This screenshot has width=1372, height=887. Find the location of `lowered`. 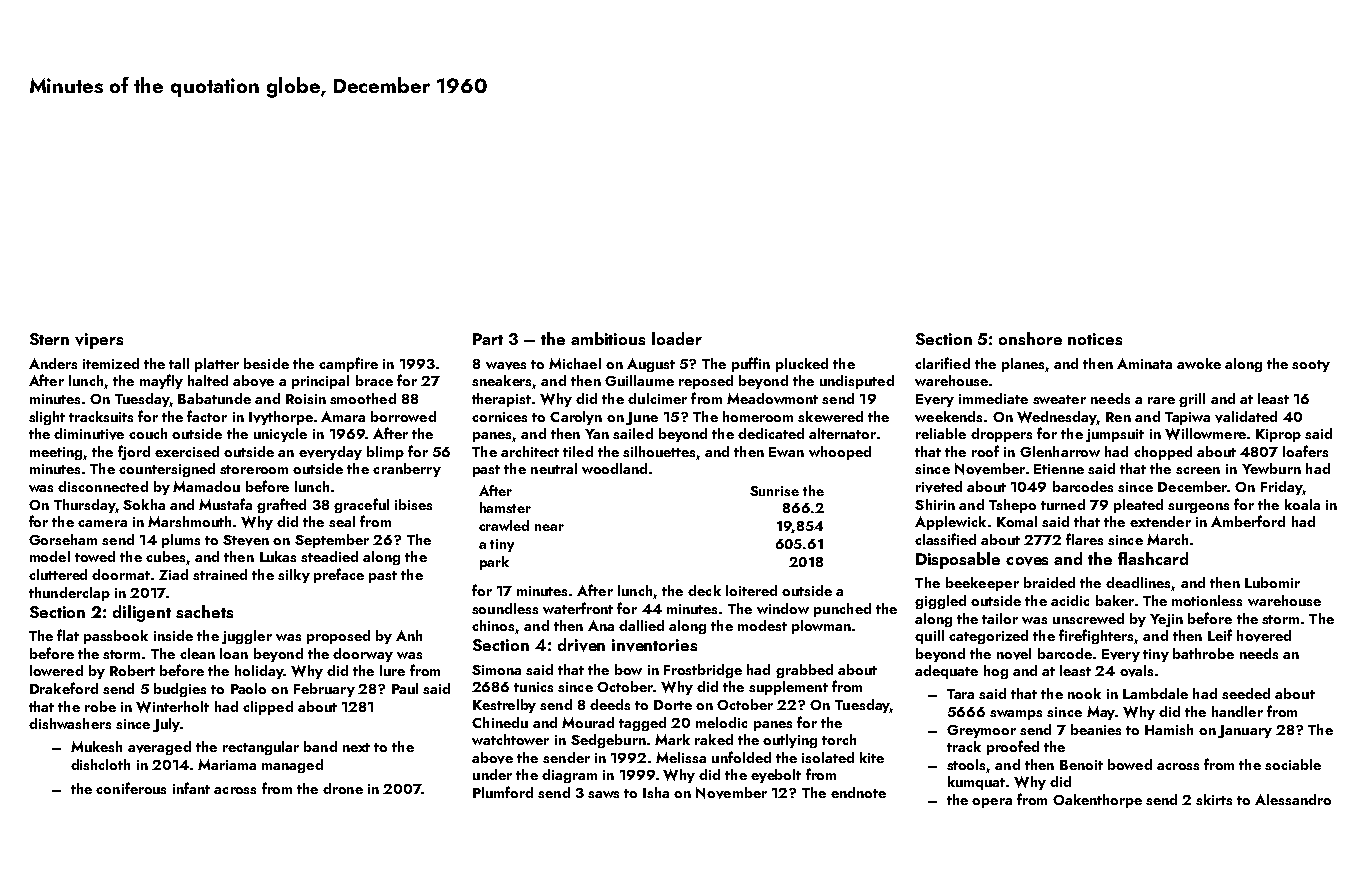

lowered is located at coordinates (56, 670).
